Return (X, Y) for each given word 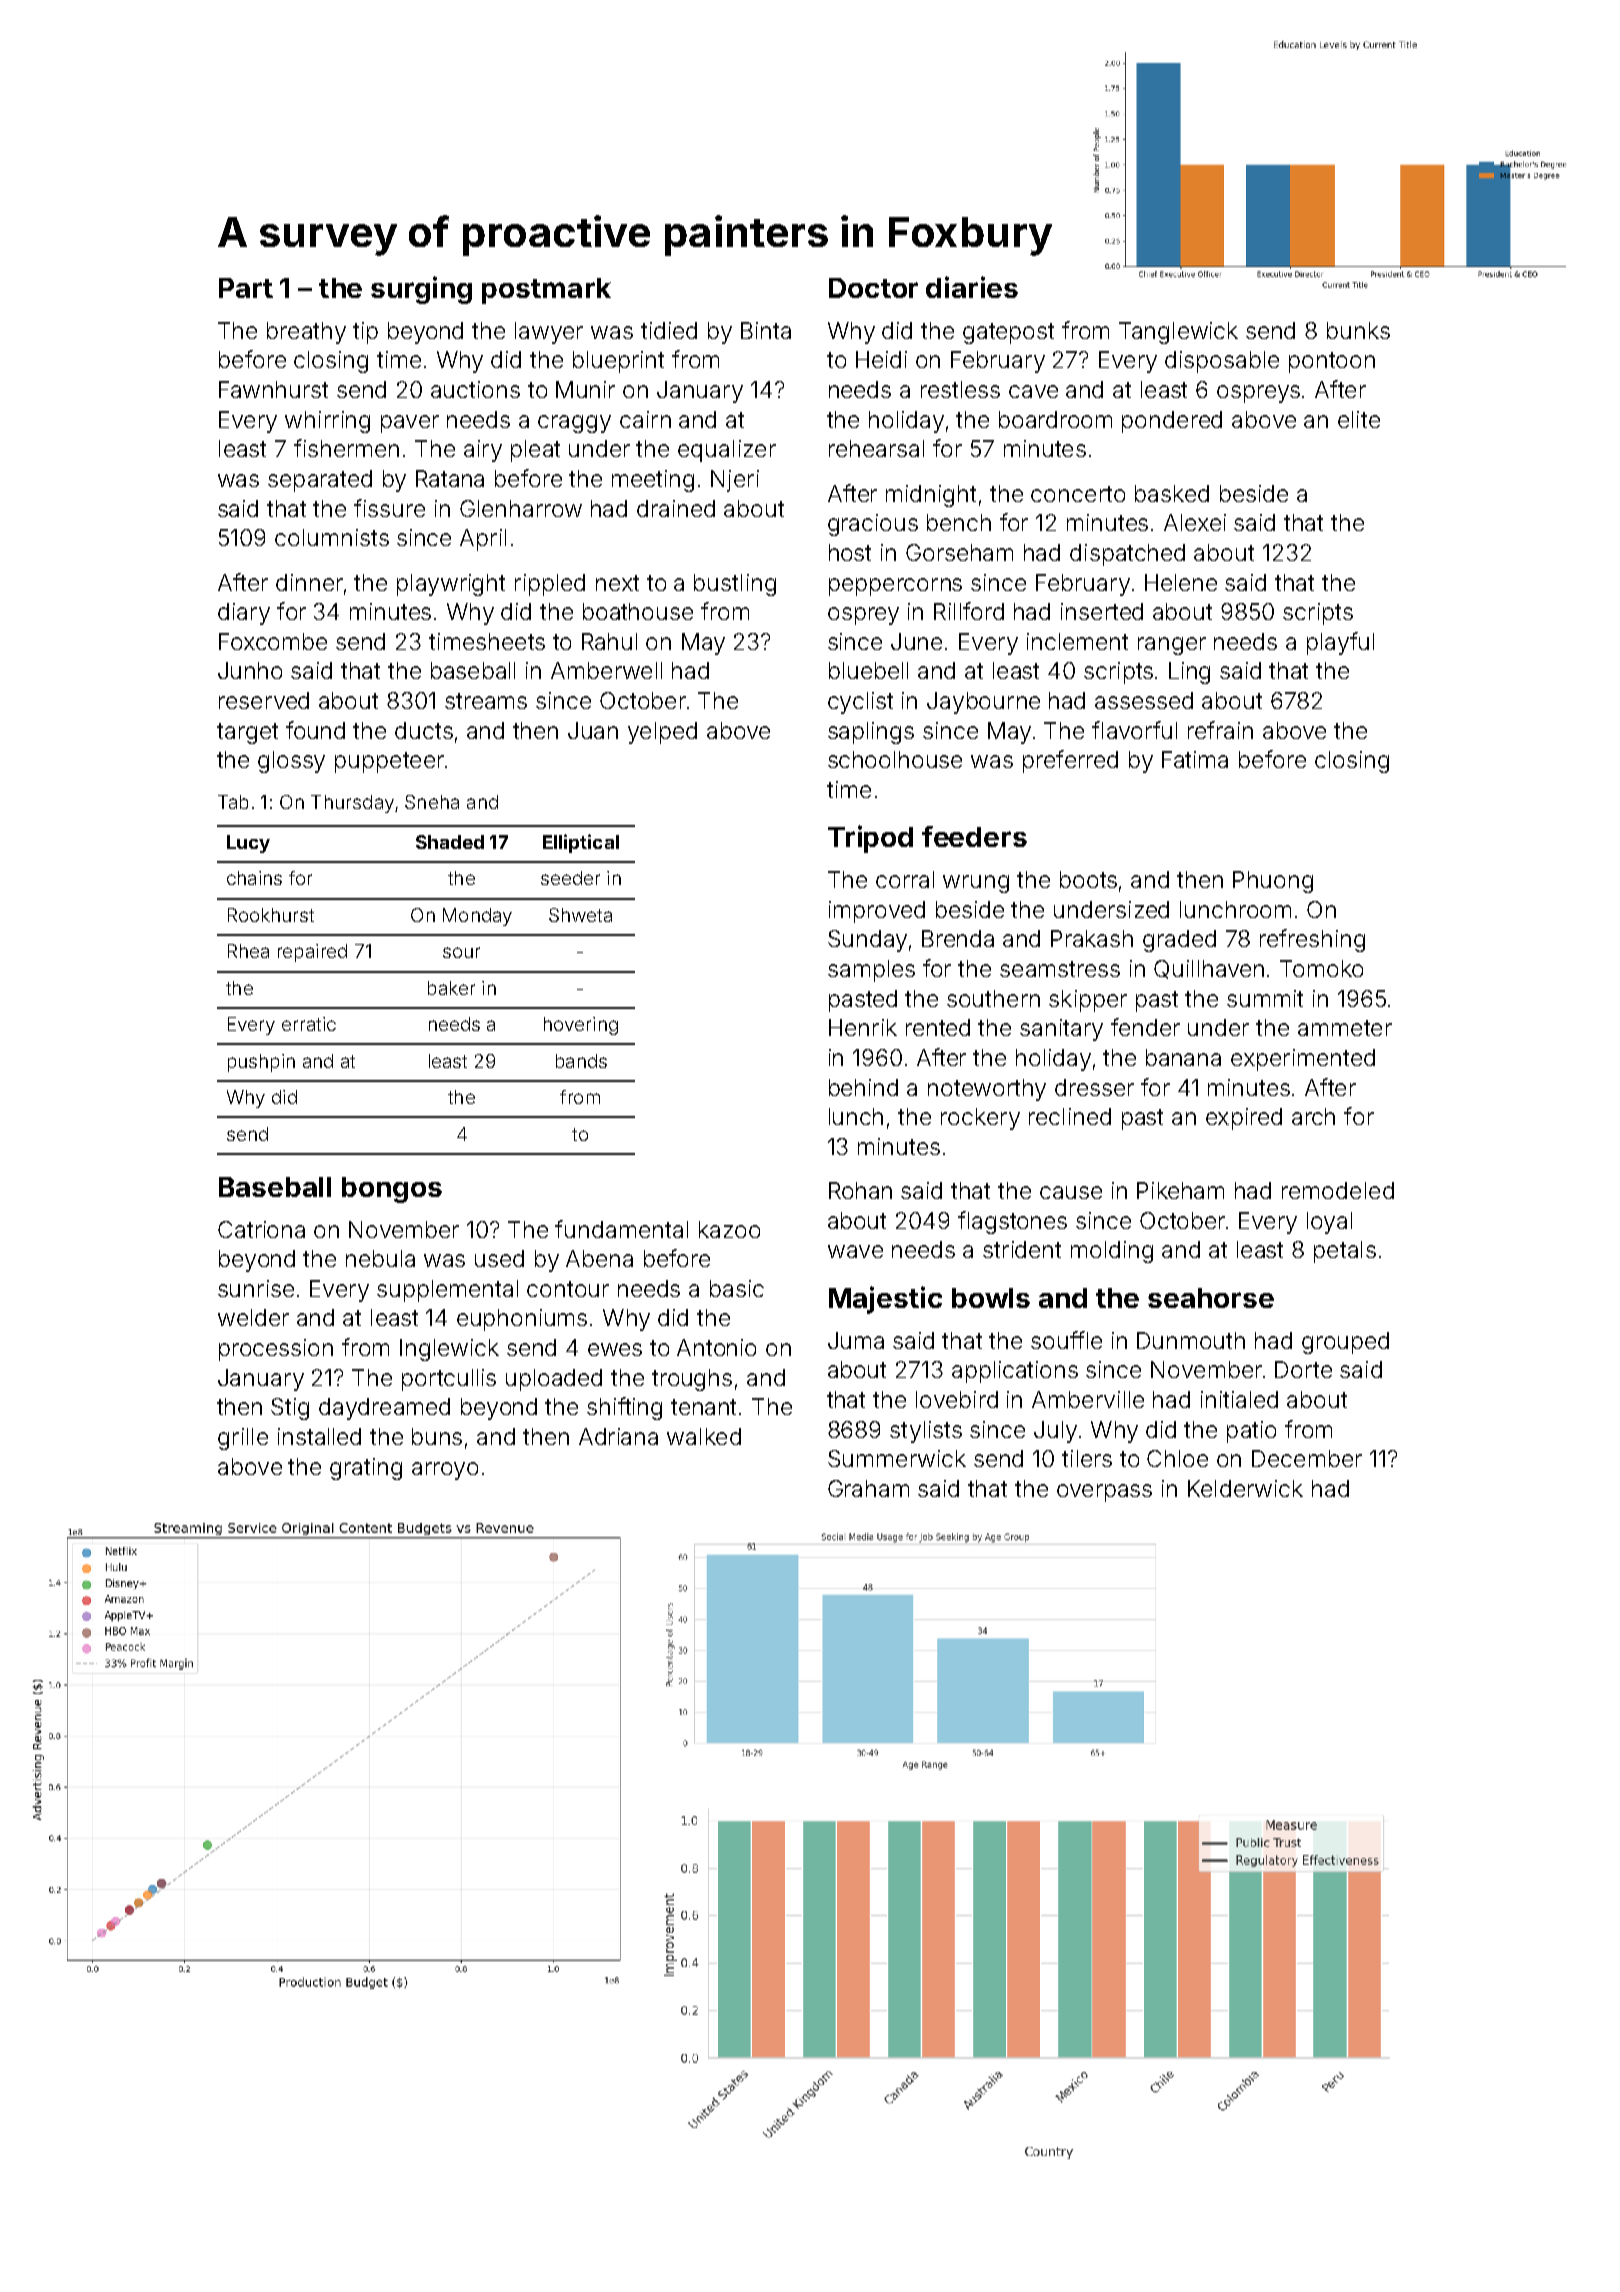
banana (1183, 1057)
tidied (669, 330)
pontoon (1332, 362)
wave (855, 1251)
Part (246, 288)
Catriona (261, 1229)
